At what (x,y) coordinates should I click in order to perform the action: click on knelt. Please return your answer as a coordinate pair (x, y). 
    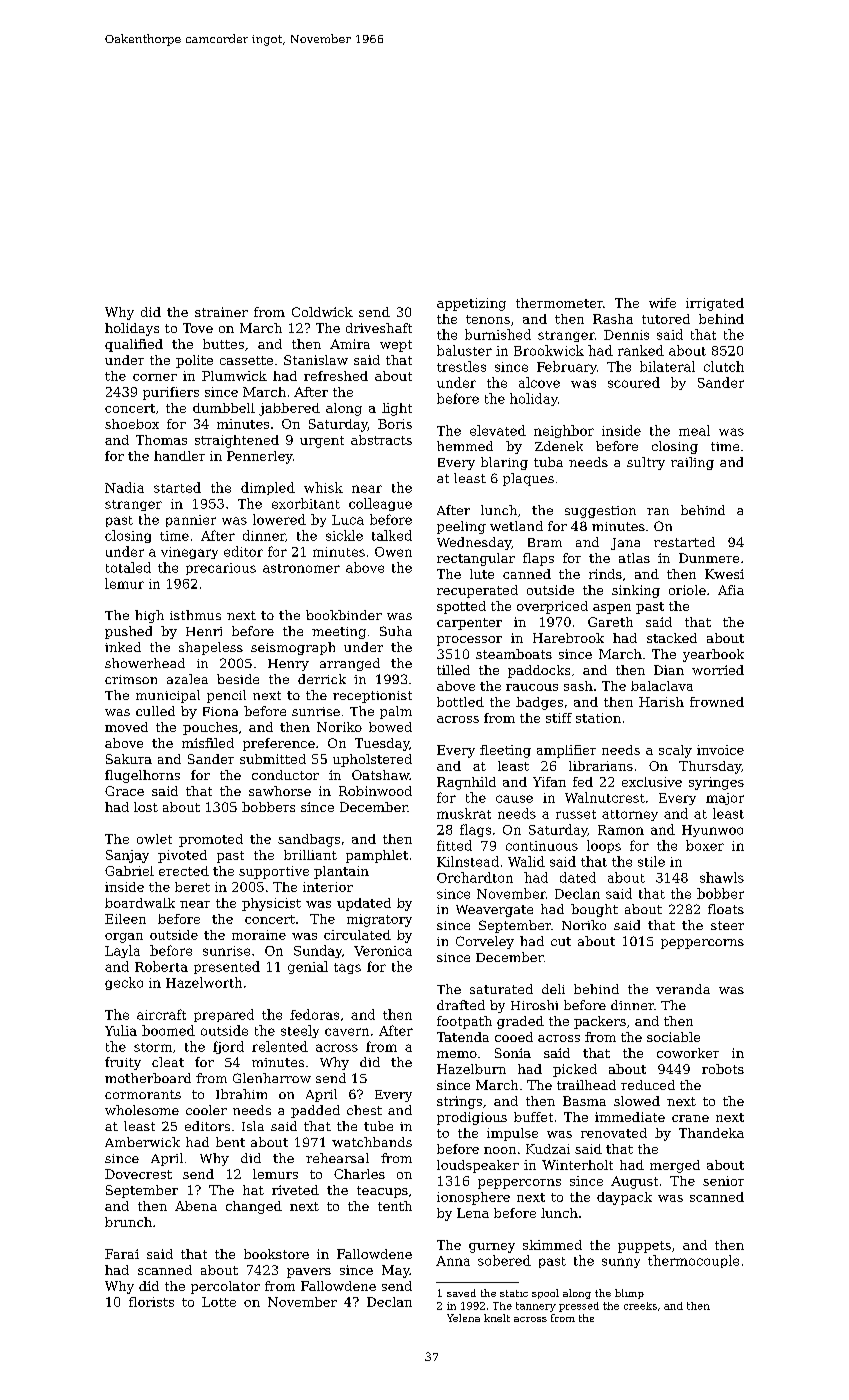
    Looking at the image, I should click on (497, 1318).
